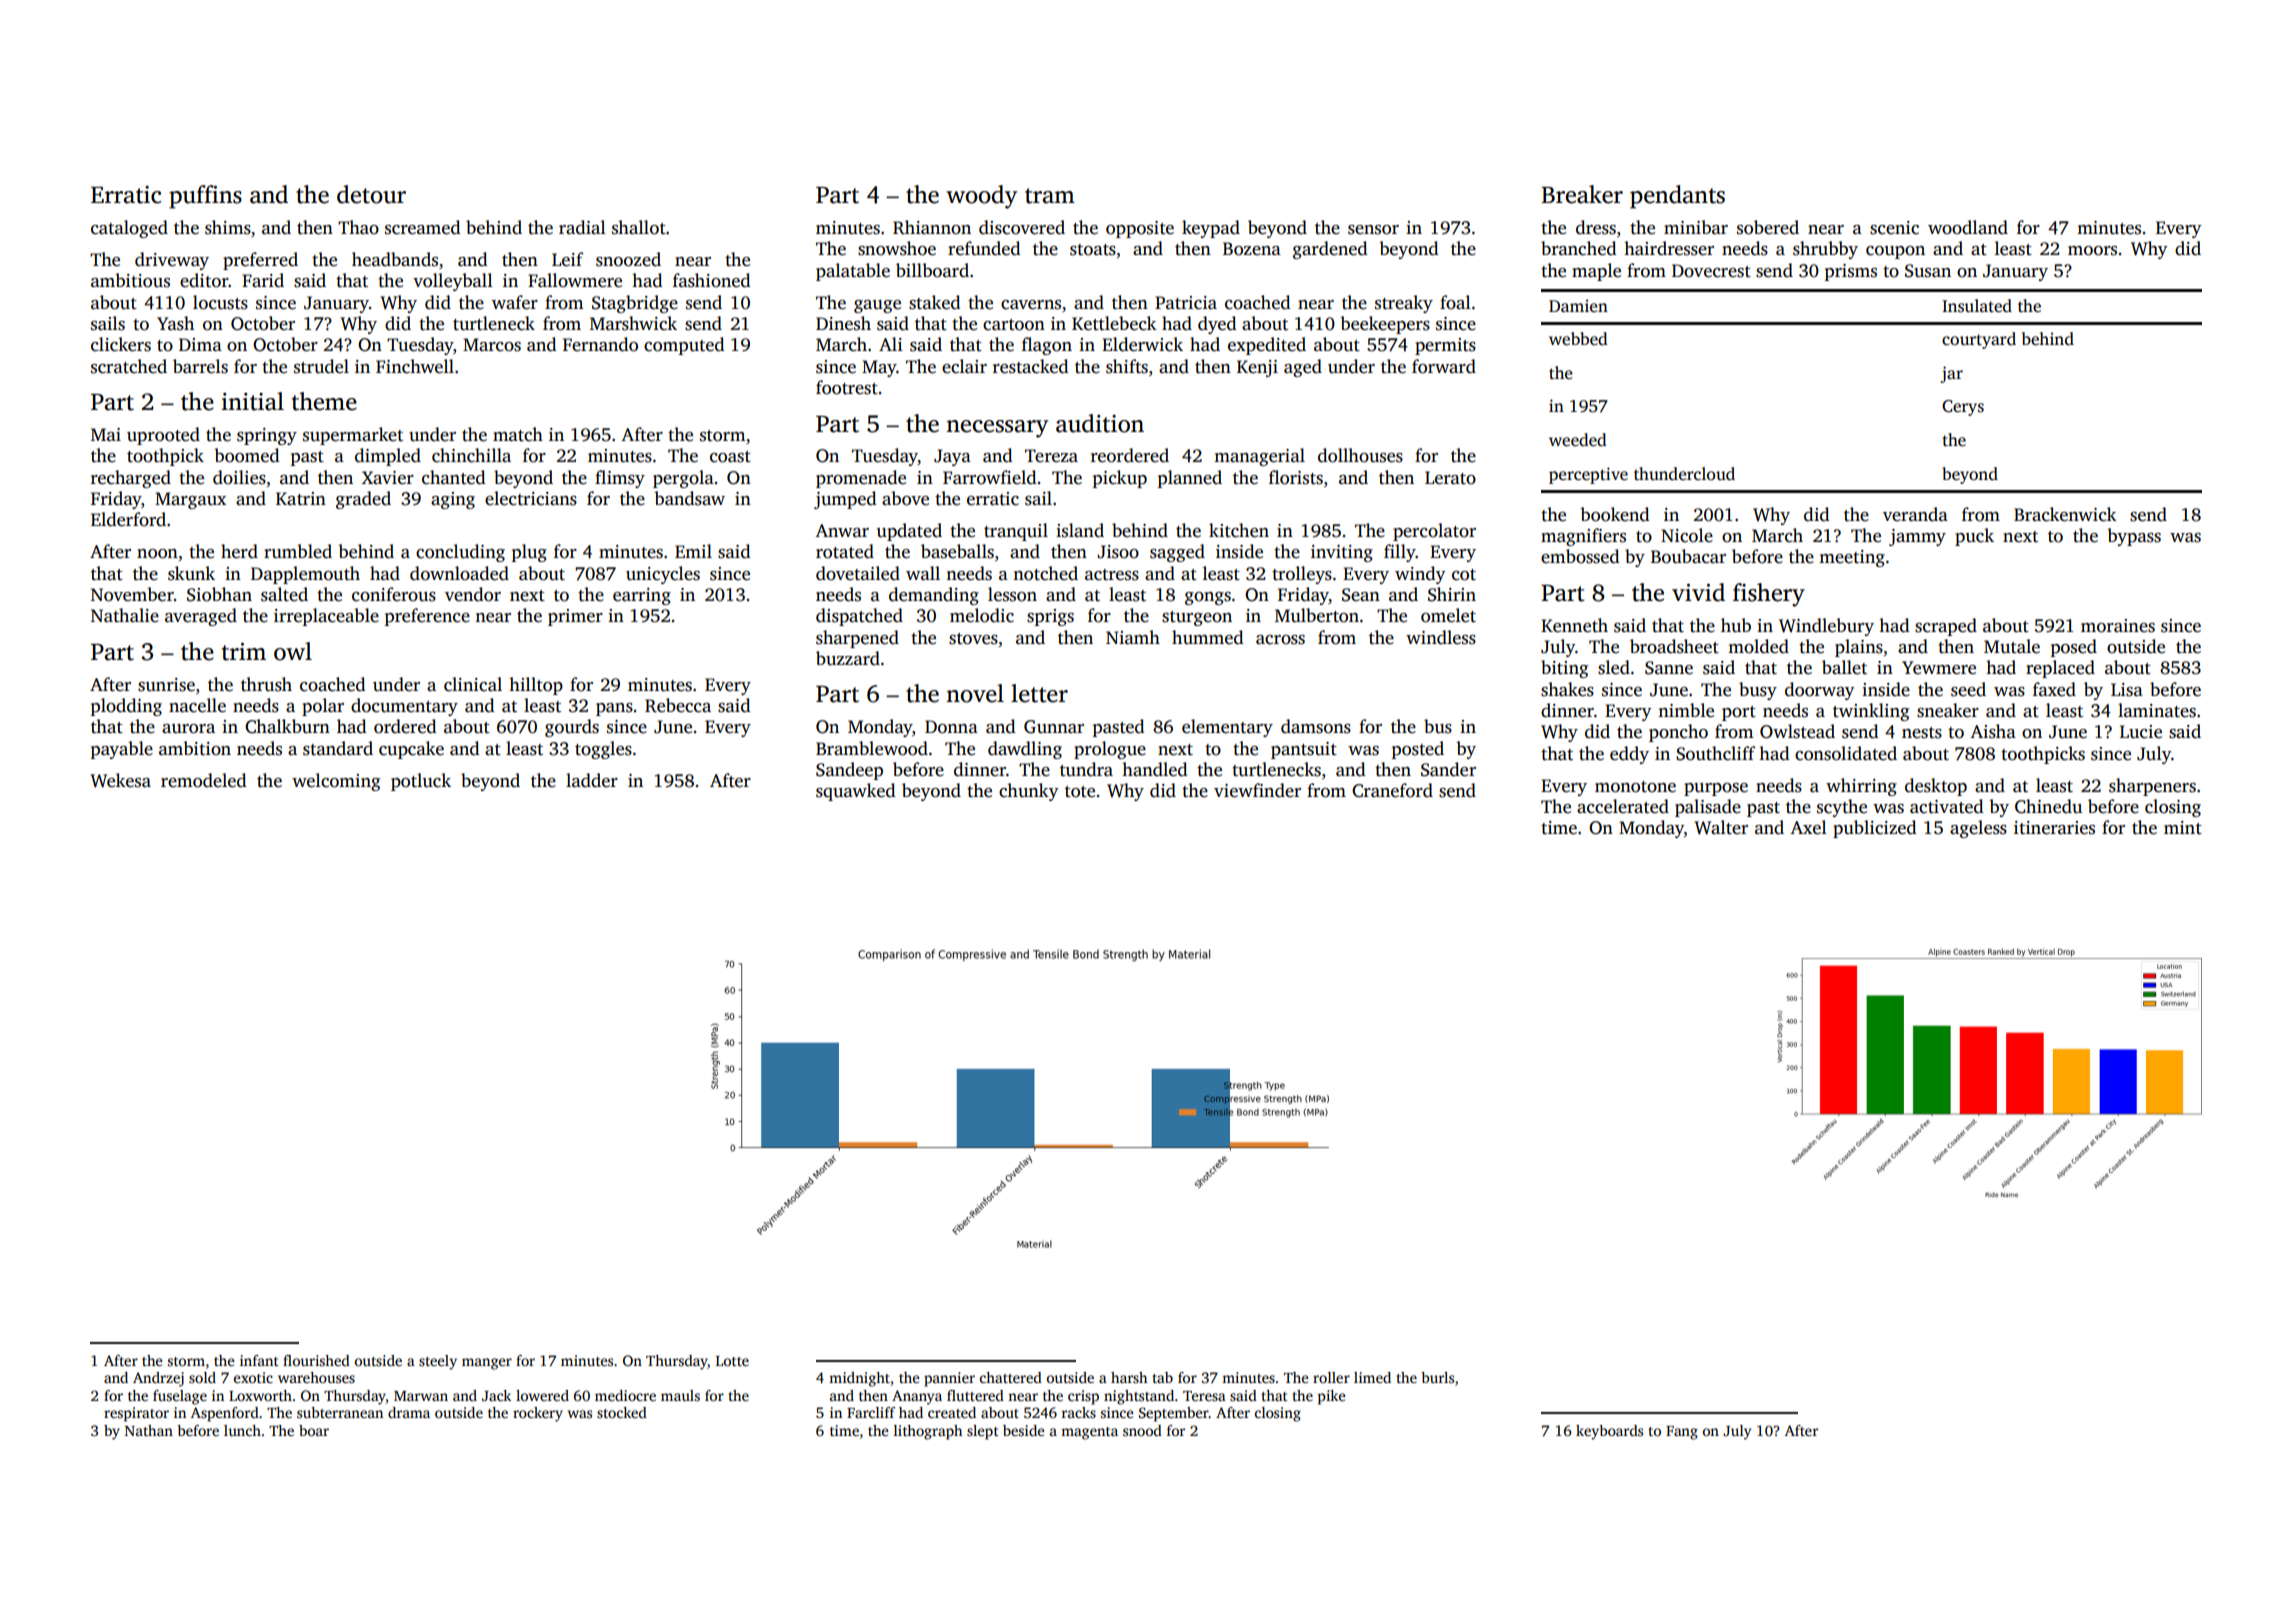 The image size is (2292, 1620). Describe the element at coordinates (438, 1362) in the screenshot. I see `steely` at that location.
